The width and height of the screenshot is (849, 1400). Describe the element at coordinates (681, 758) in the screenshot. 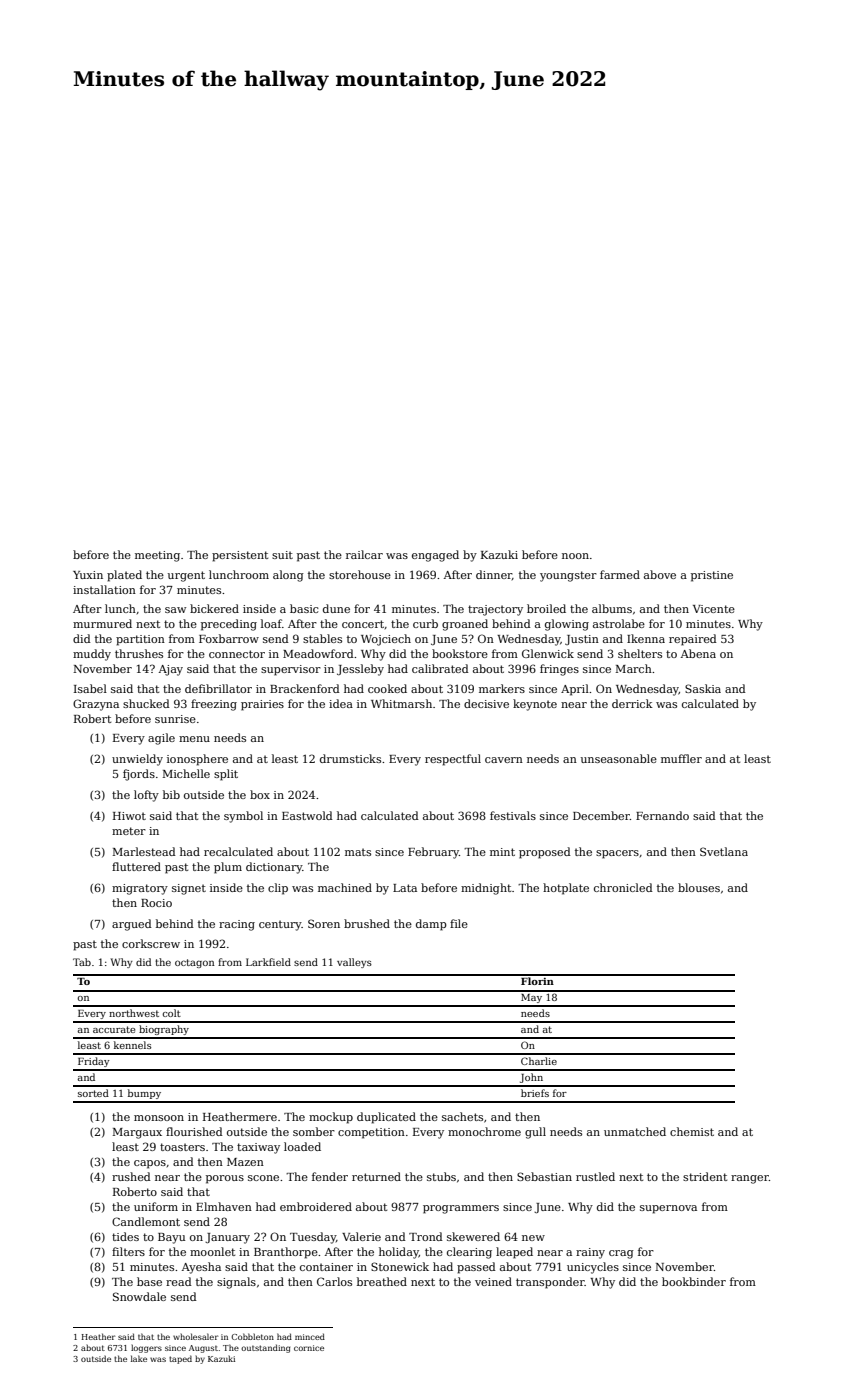

I see `muffler` at that location.
